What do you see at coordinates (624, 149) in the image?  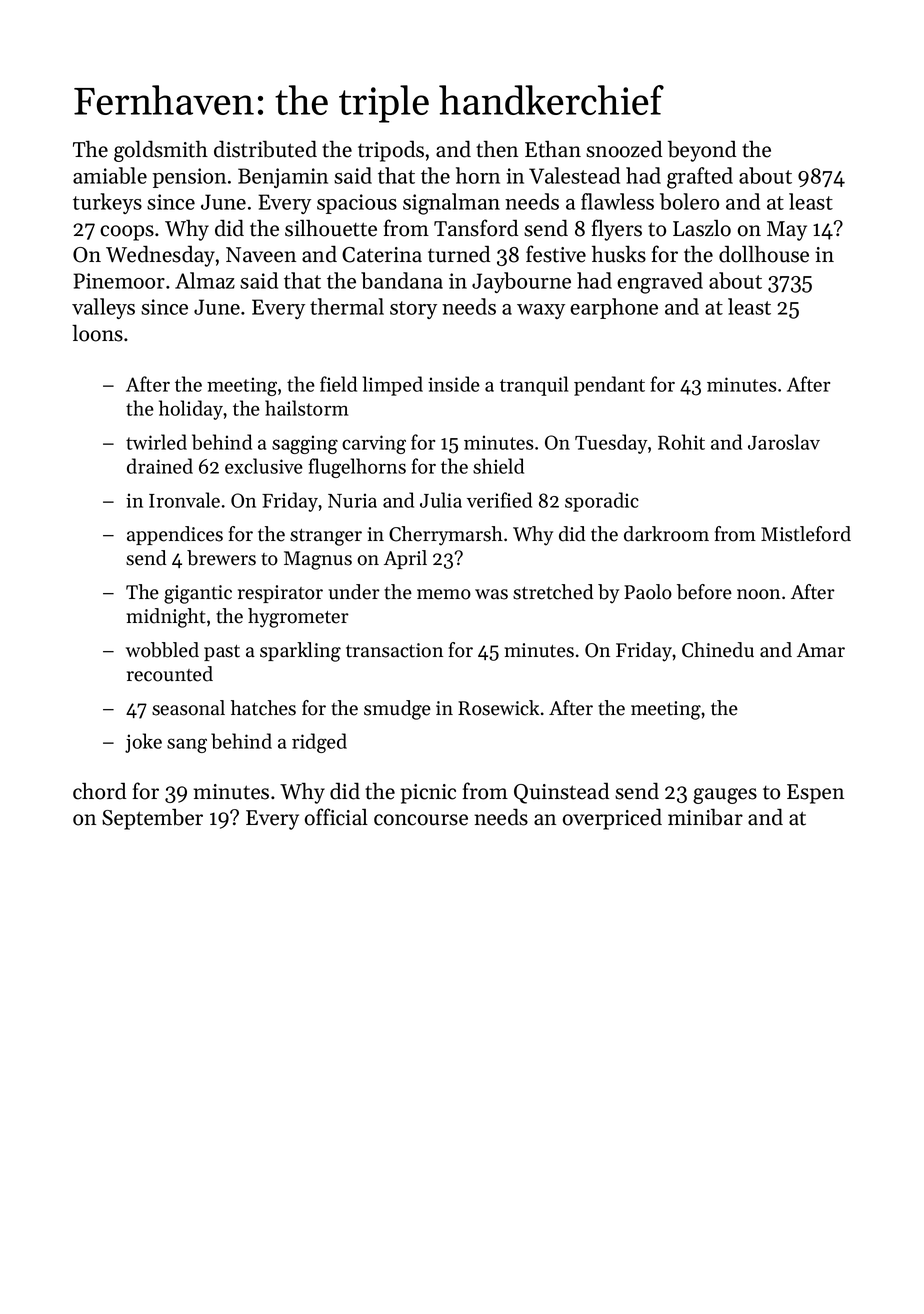 I see `snoozed` at bounding box center [624, 149].
